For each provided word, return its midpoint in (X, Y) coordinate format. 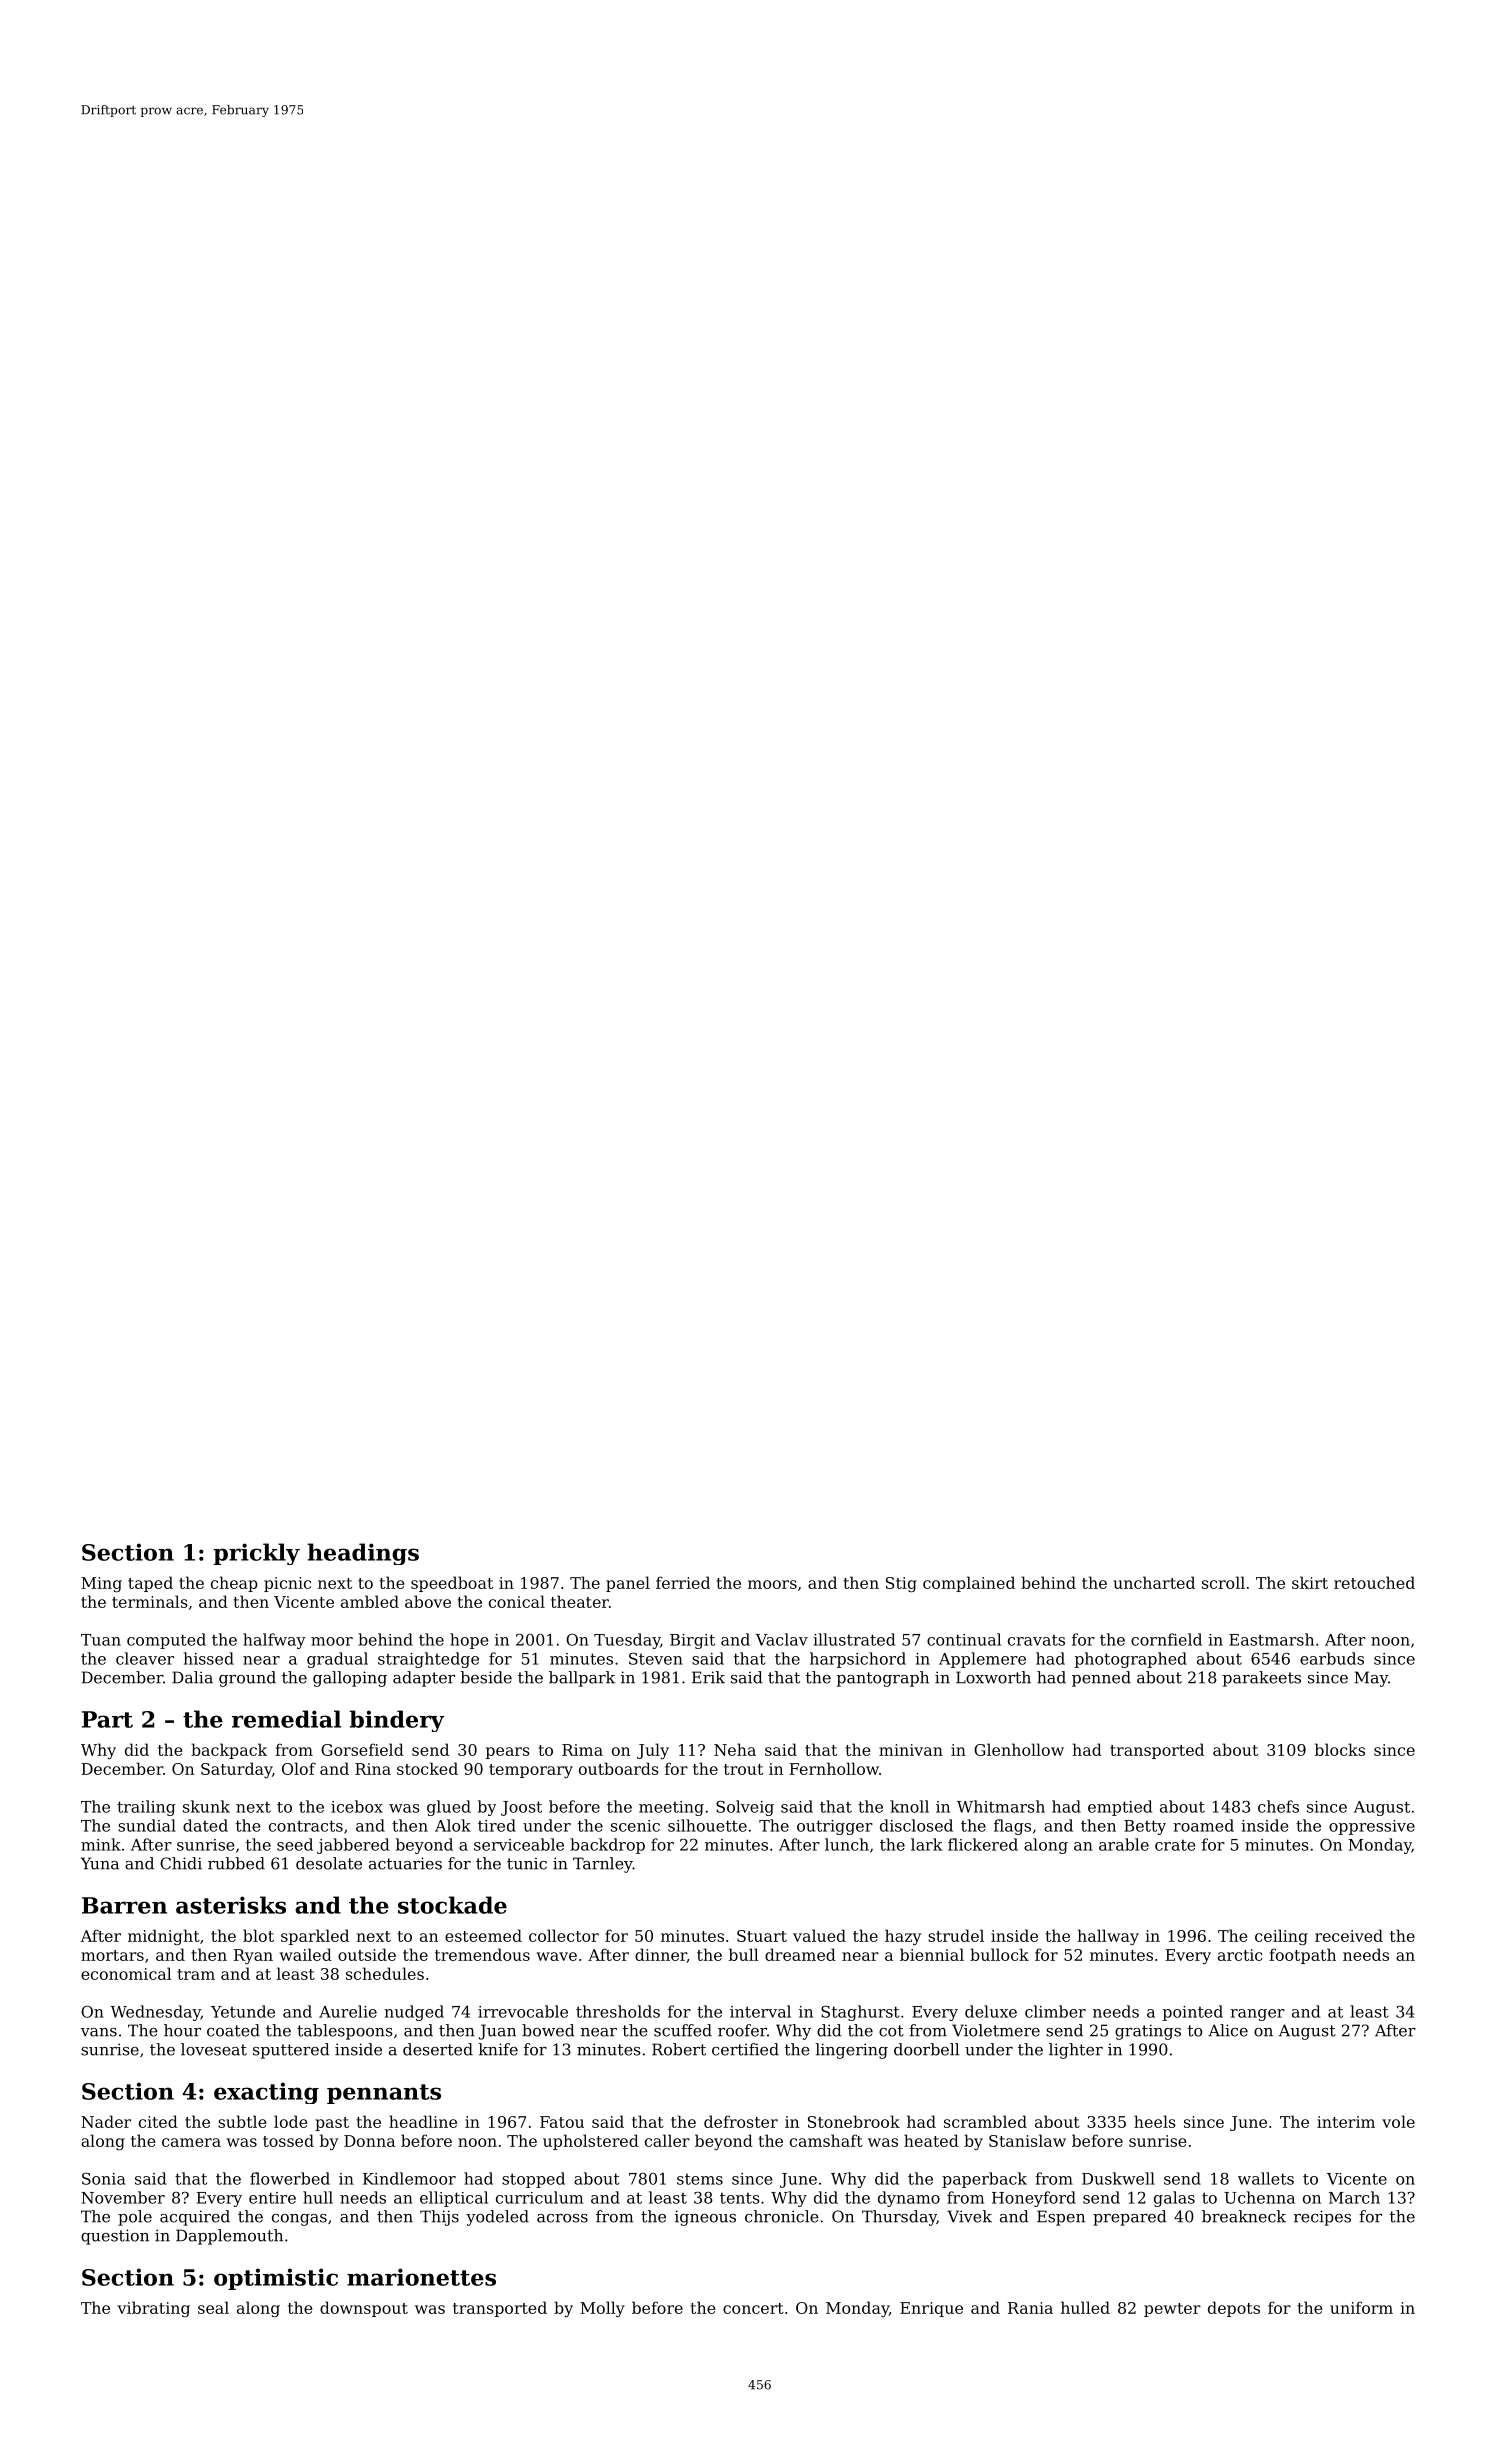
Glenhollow (1019, 1749)
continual (964, 1639)
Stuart (762, 1936)
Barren (124, 1905)
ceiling (1281, 1937)
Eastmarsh (1271, 1639)
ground (247, 1679)
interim (1346, 2122)
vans (99, 2032)
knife (498, 2049)
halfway (274, 1641)
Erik (708, 1677)
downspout (364, 2309)
